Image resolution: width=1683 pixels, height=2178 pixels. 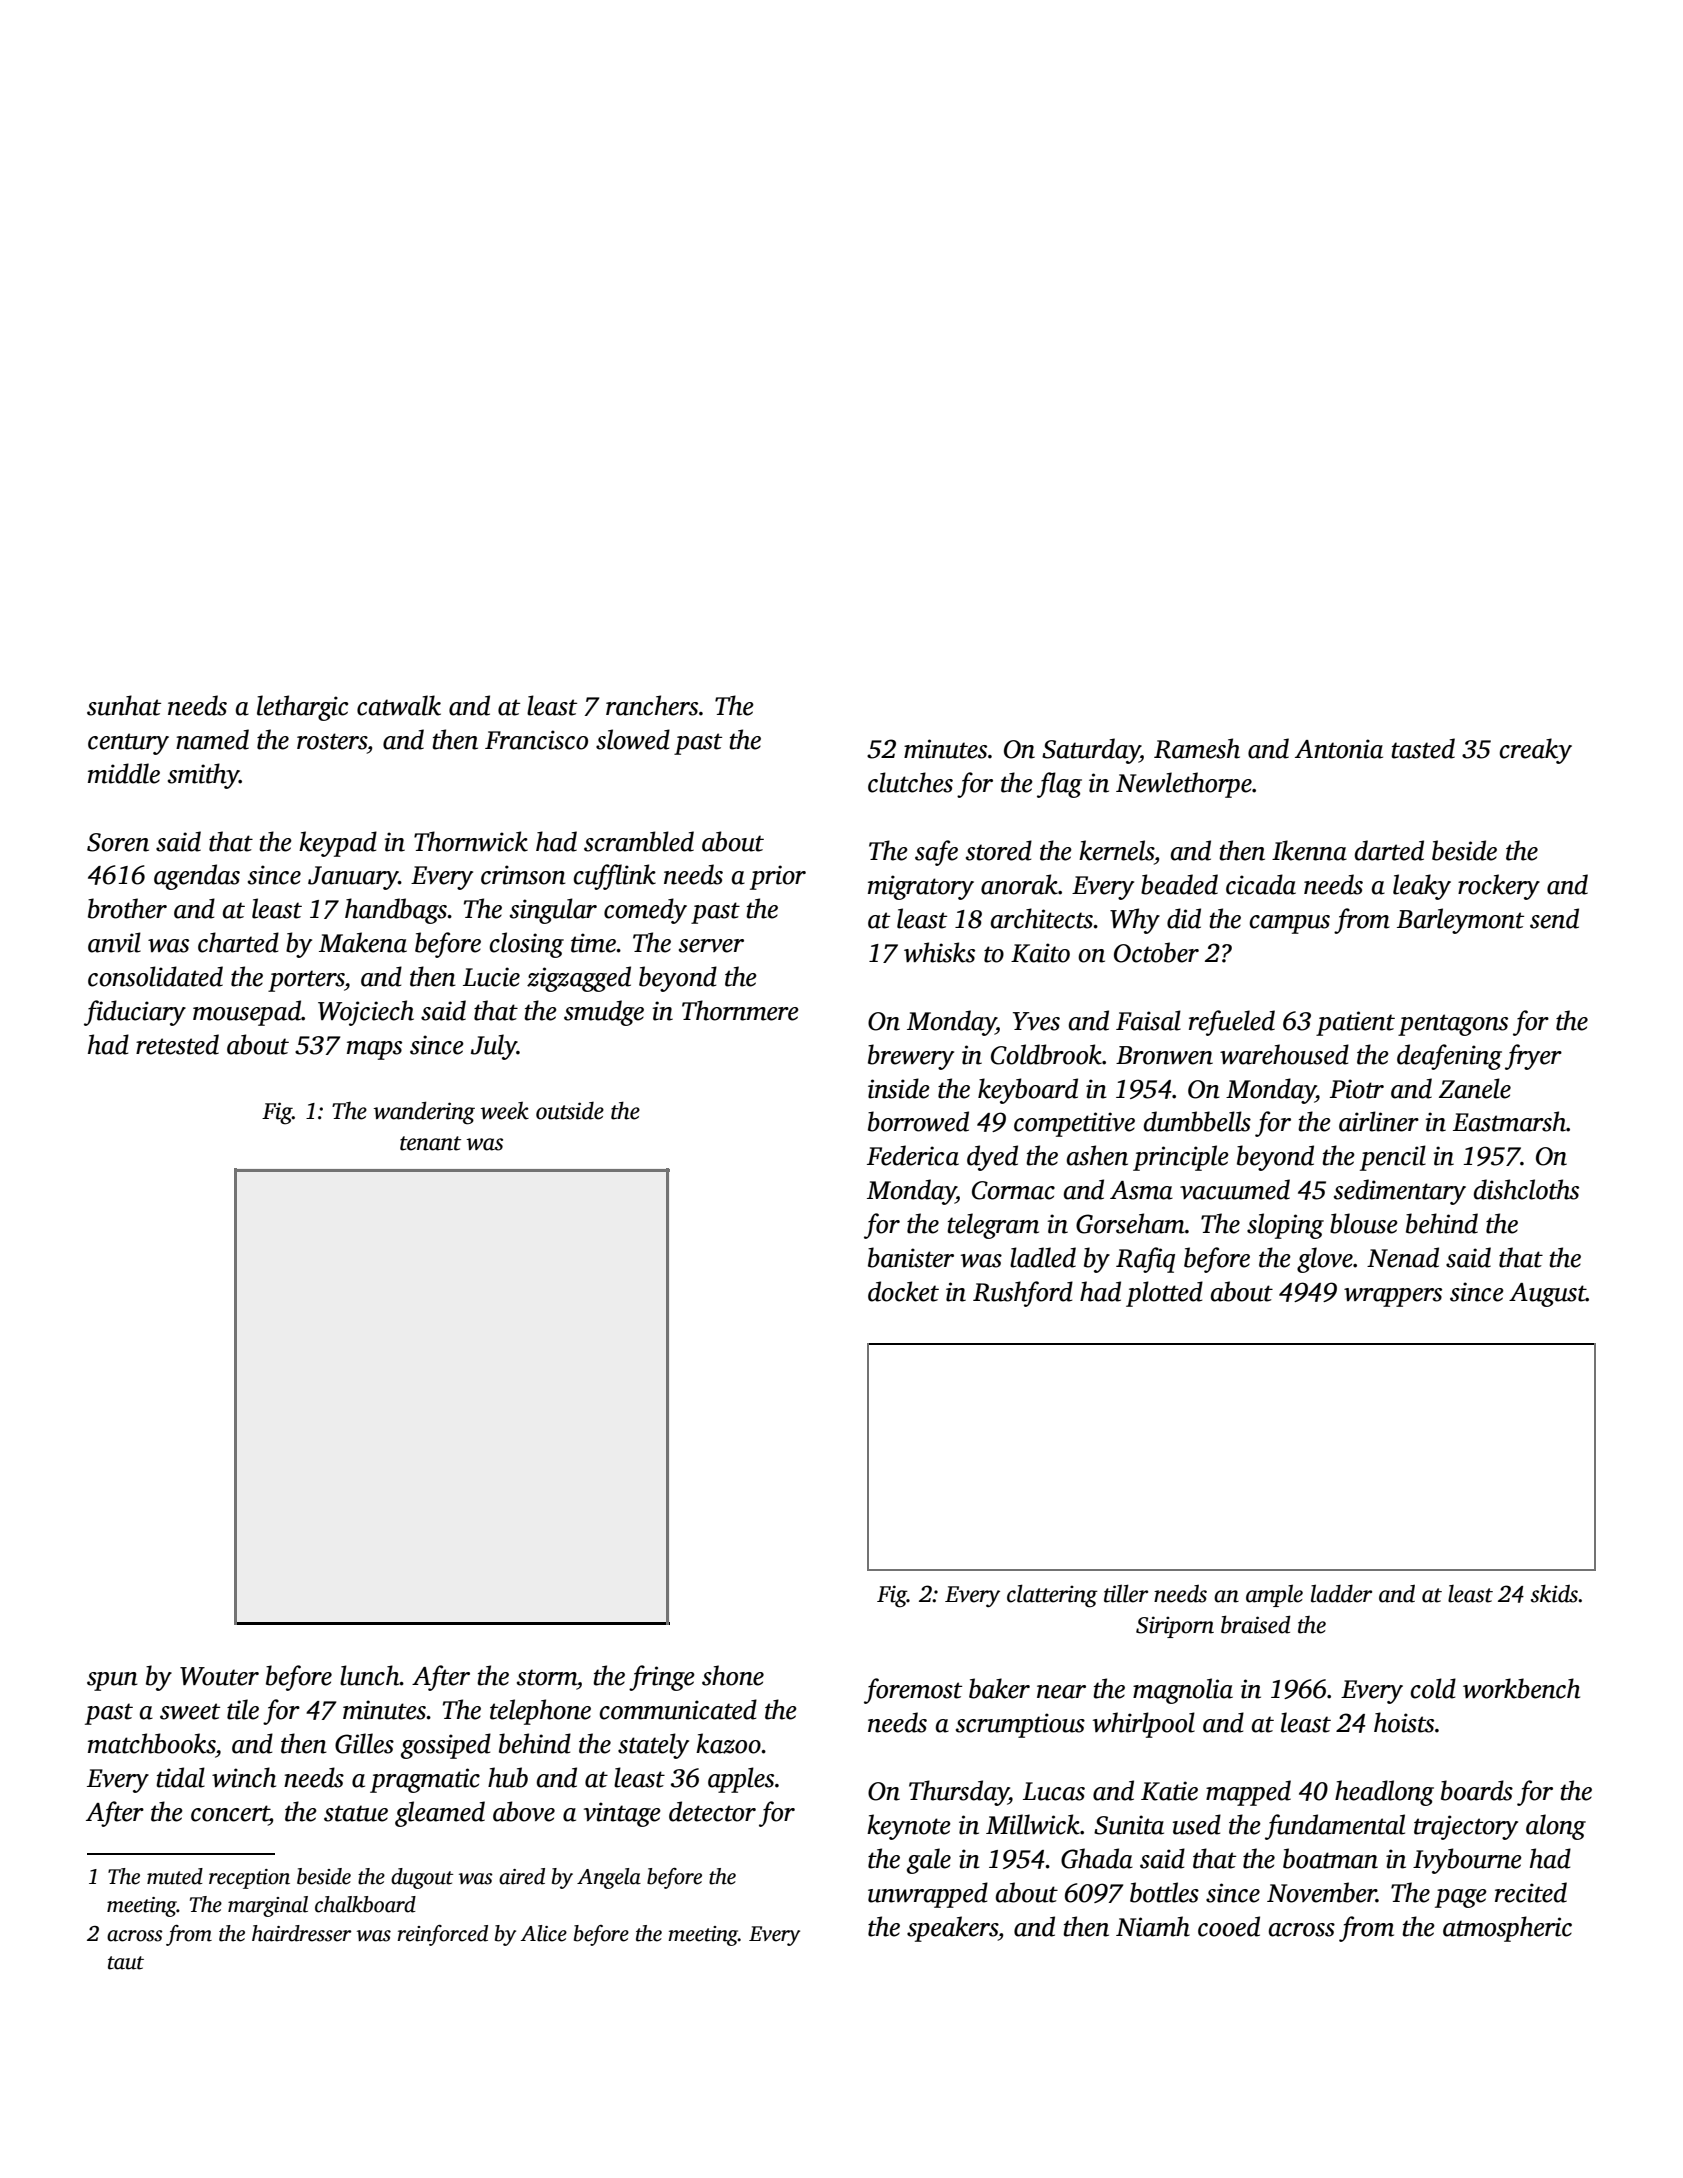 I want to click on storm, so click(x=547, y=1677).
